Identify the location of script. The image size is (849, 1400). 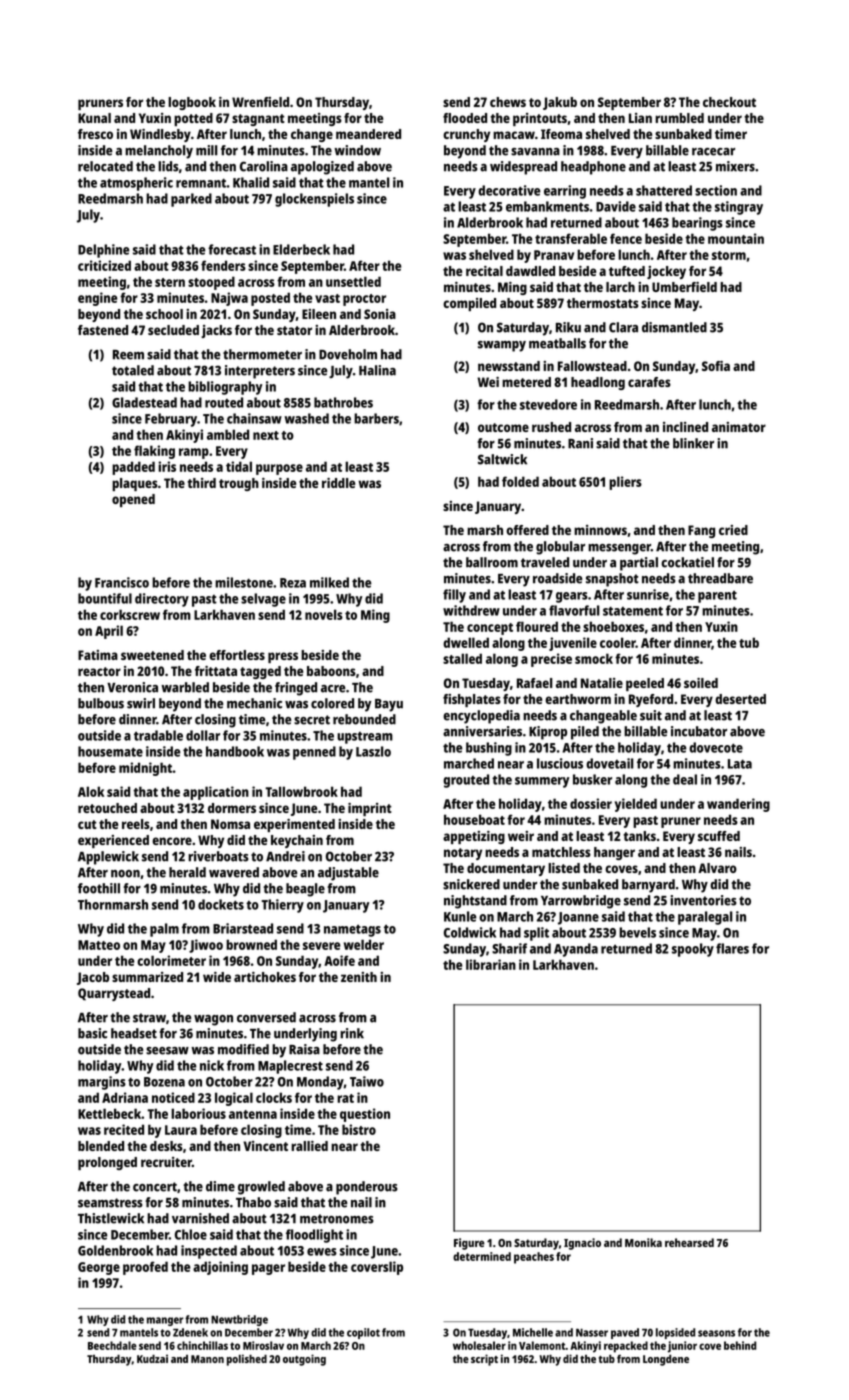
(484, 1360).
